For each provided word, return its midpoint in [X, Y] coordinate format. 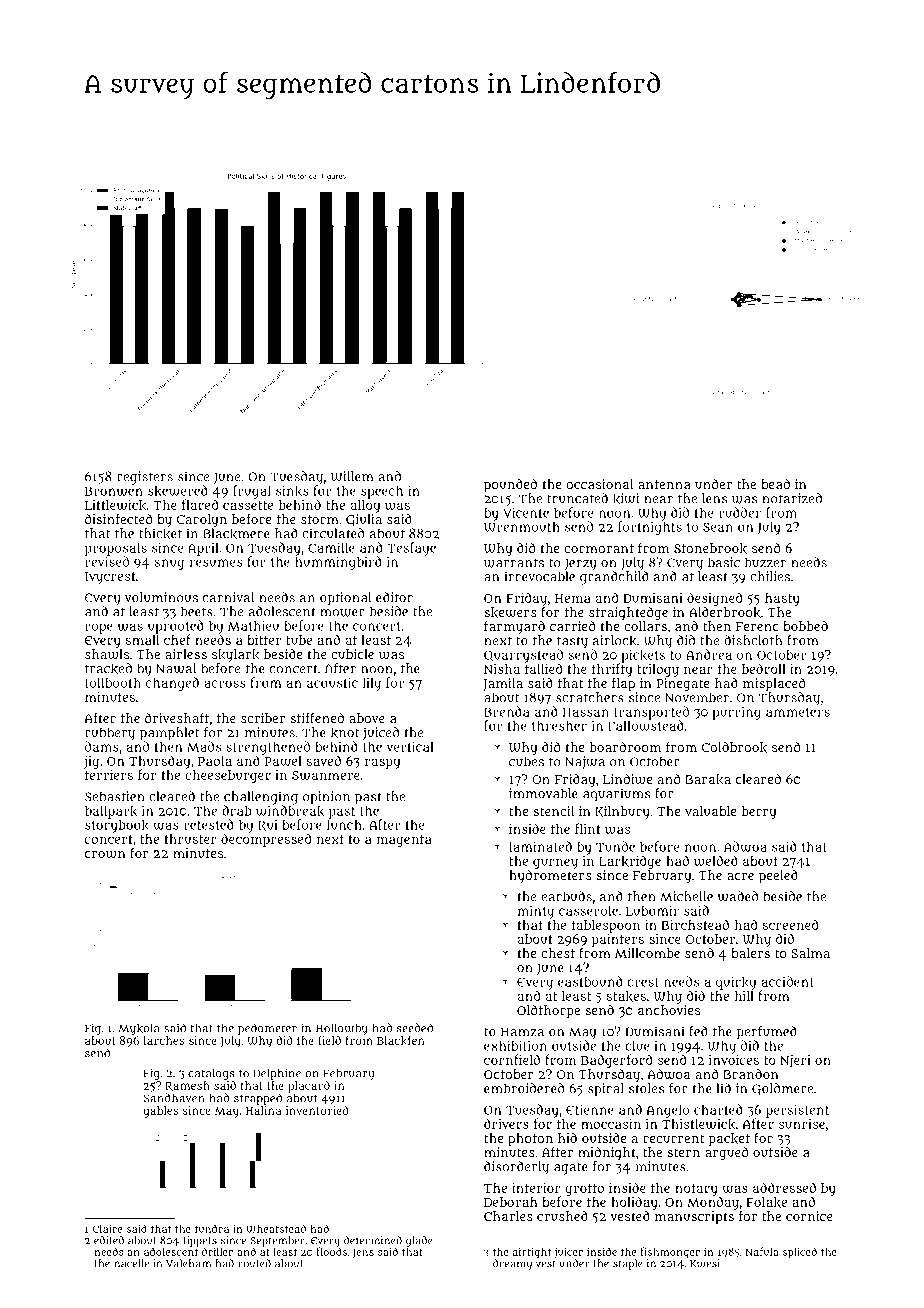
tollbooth [113, 682]
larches [163, 1040]
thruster [190, 839]
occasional [600, 484]
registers [145, 478]
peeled [778, 876]
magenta [404, 841]
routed [255, 1263]
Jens [363, 1253]
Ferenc [757, 626]
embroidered [524, 1088]
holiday [634, 1203]
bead [775, 484]
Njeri [795, 1061]
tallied [543, 668]
